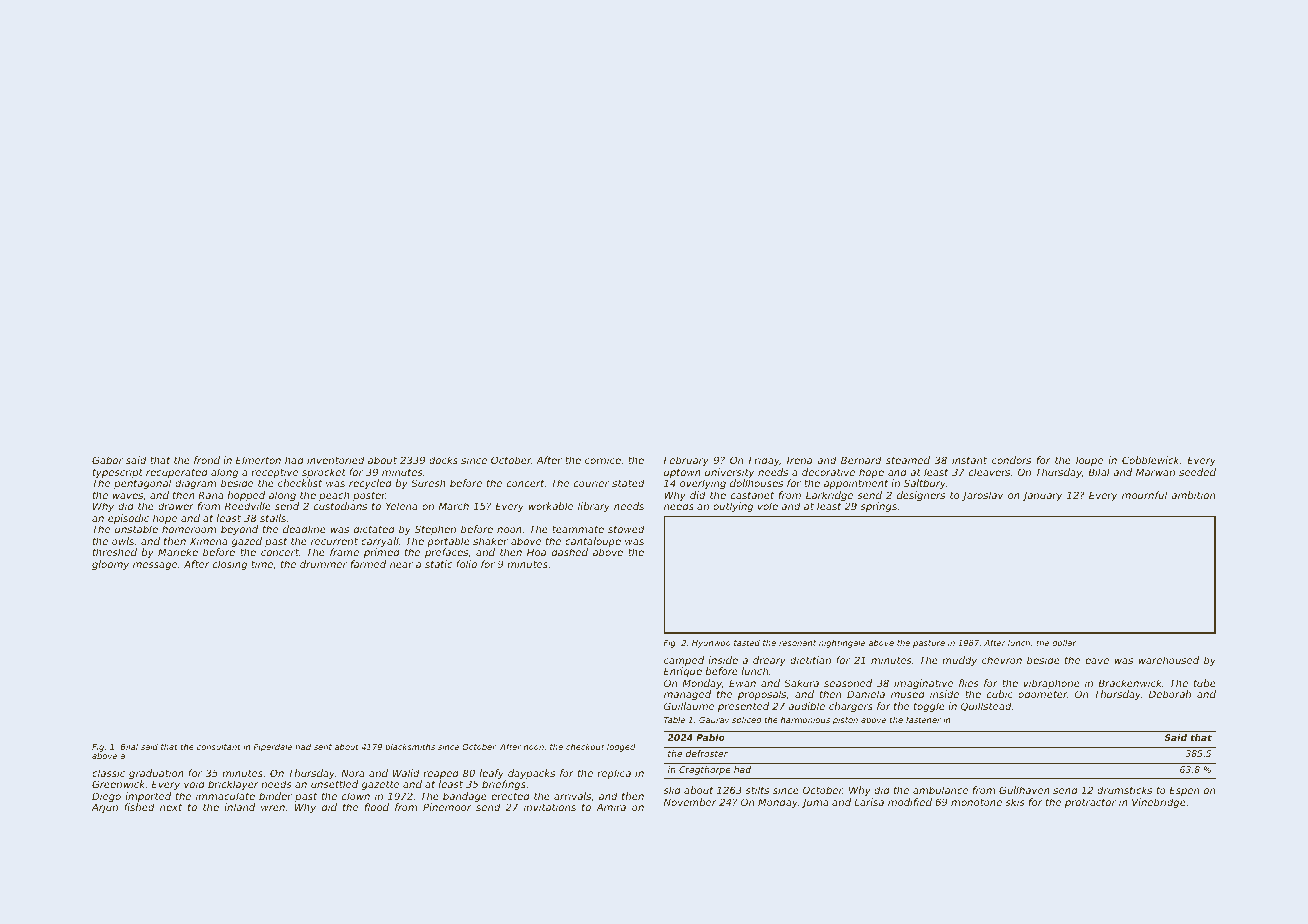 The height and width of the image is (924, 1308). What do you see at coordinates (466, 564) in the image?
I see `folio` at bounding box center [466, 564].
